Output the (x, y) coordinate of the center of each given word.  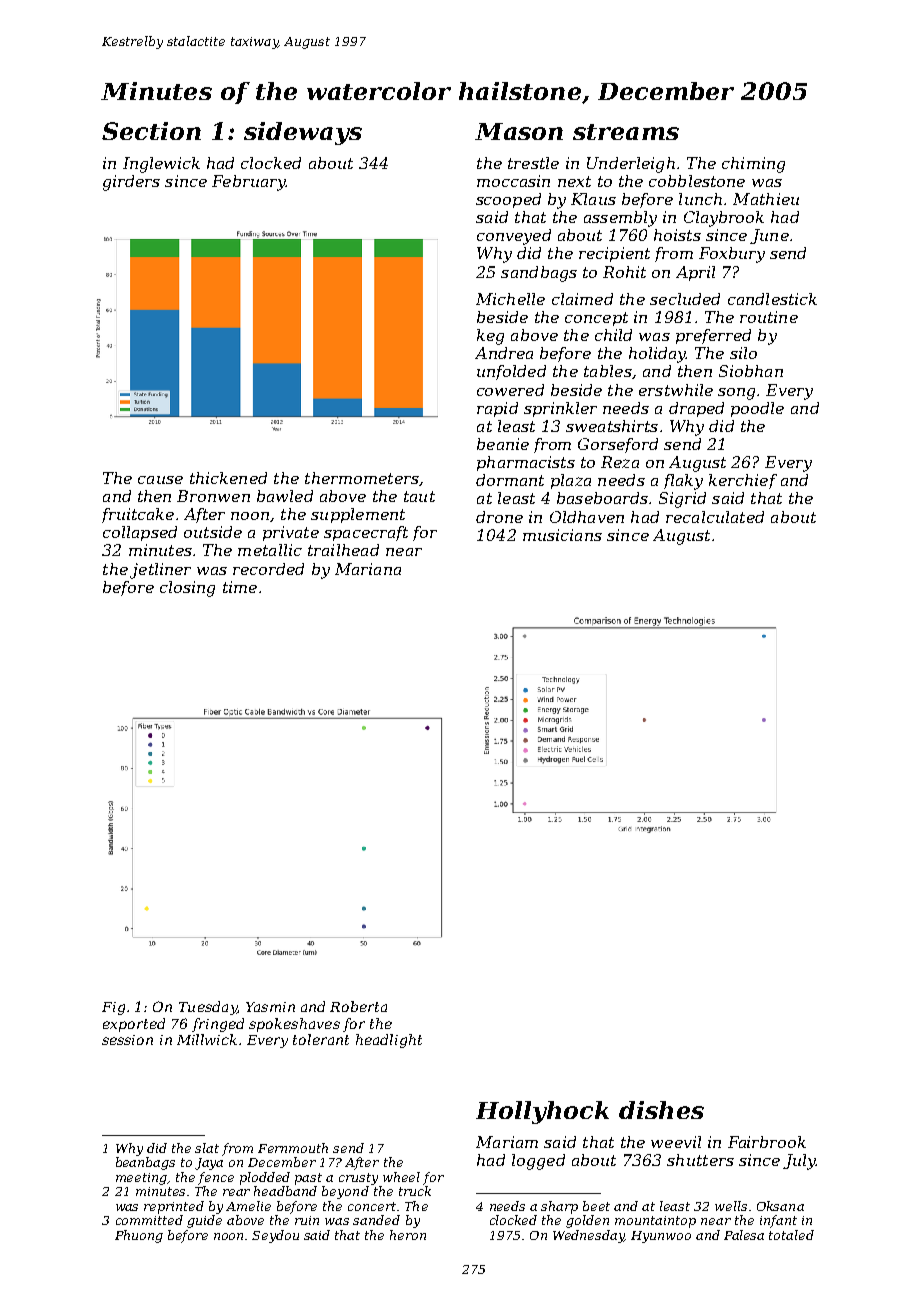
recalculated (715, 517)
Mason (519, 131)
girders (131, 183)
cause (160, 480)
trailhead (343, 550)
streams (626, 132)
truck (415, 1191)
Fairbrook (767, 1142)
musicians (562, 535)
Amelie (248, 1206)
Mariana (368, 569)
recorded (268, 569)
